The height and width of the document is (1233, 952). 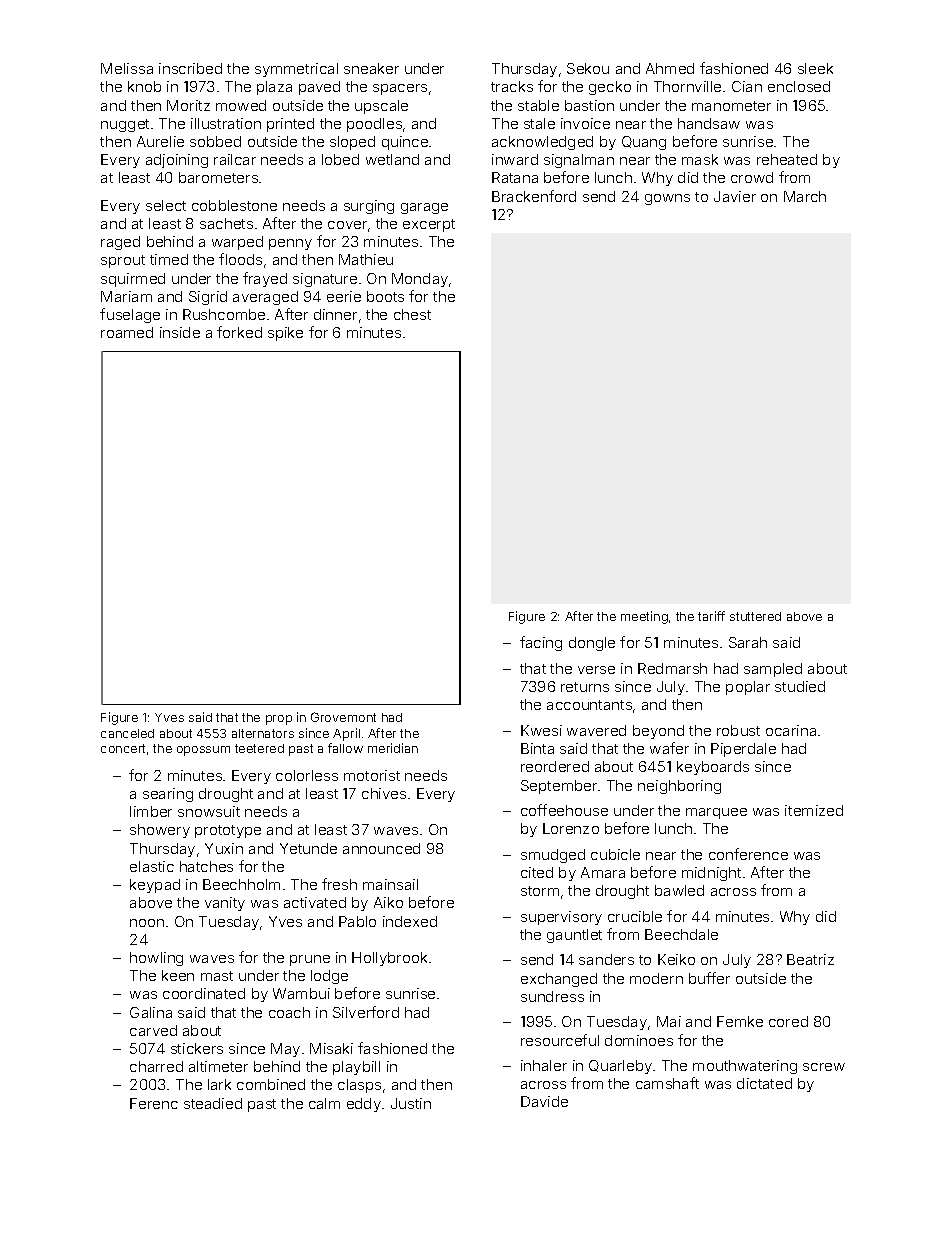 What do you see at coordinates (127, 733) in the document?
I see `canceled` at bounding box center [127, 733].
